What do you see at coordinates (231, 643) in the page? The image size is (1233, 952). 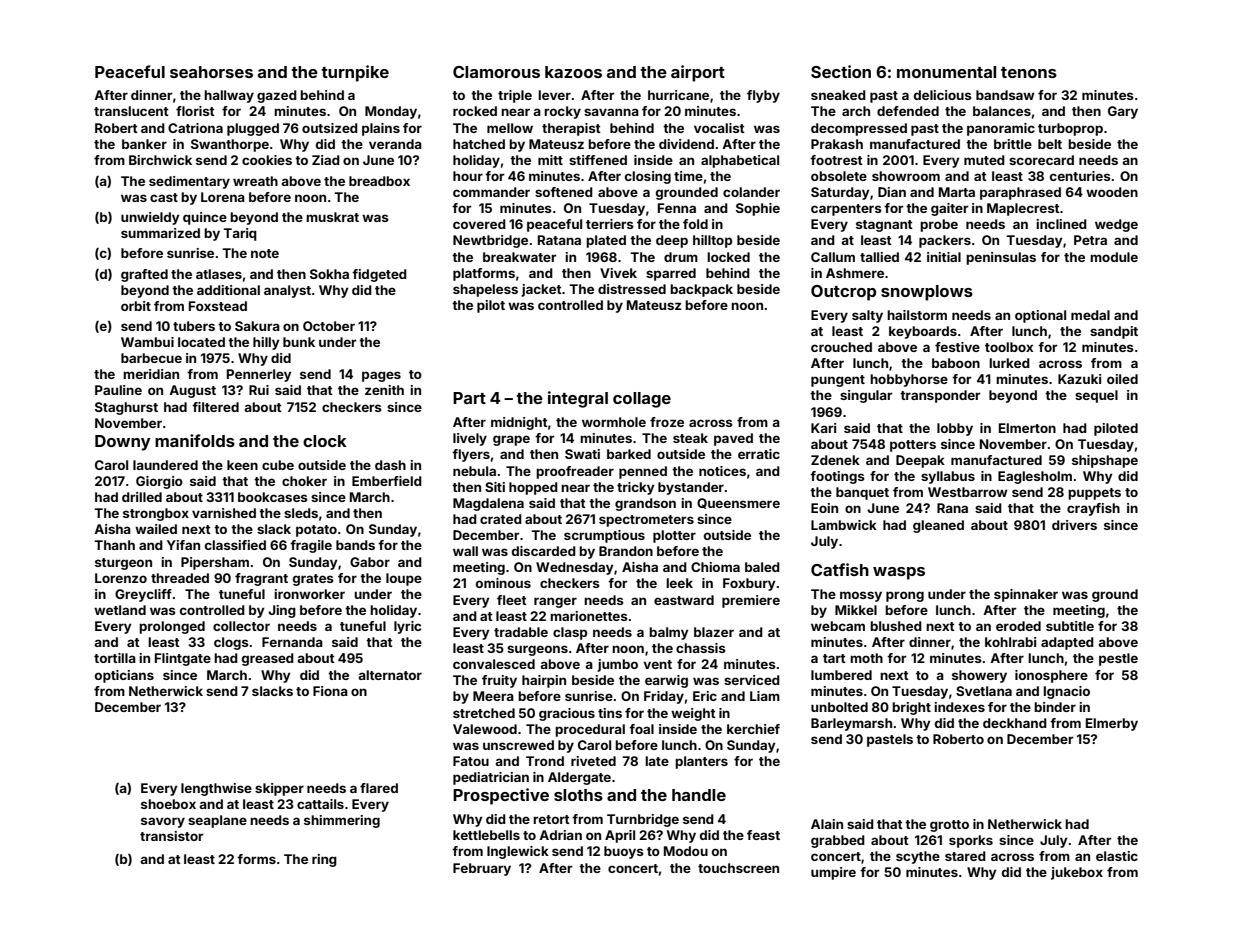 I see `clogs` at bounding box center [231, 643].
